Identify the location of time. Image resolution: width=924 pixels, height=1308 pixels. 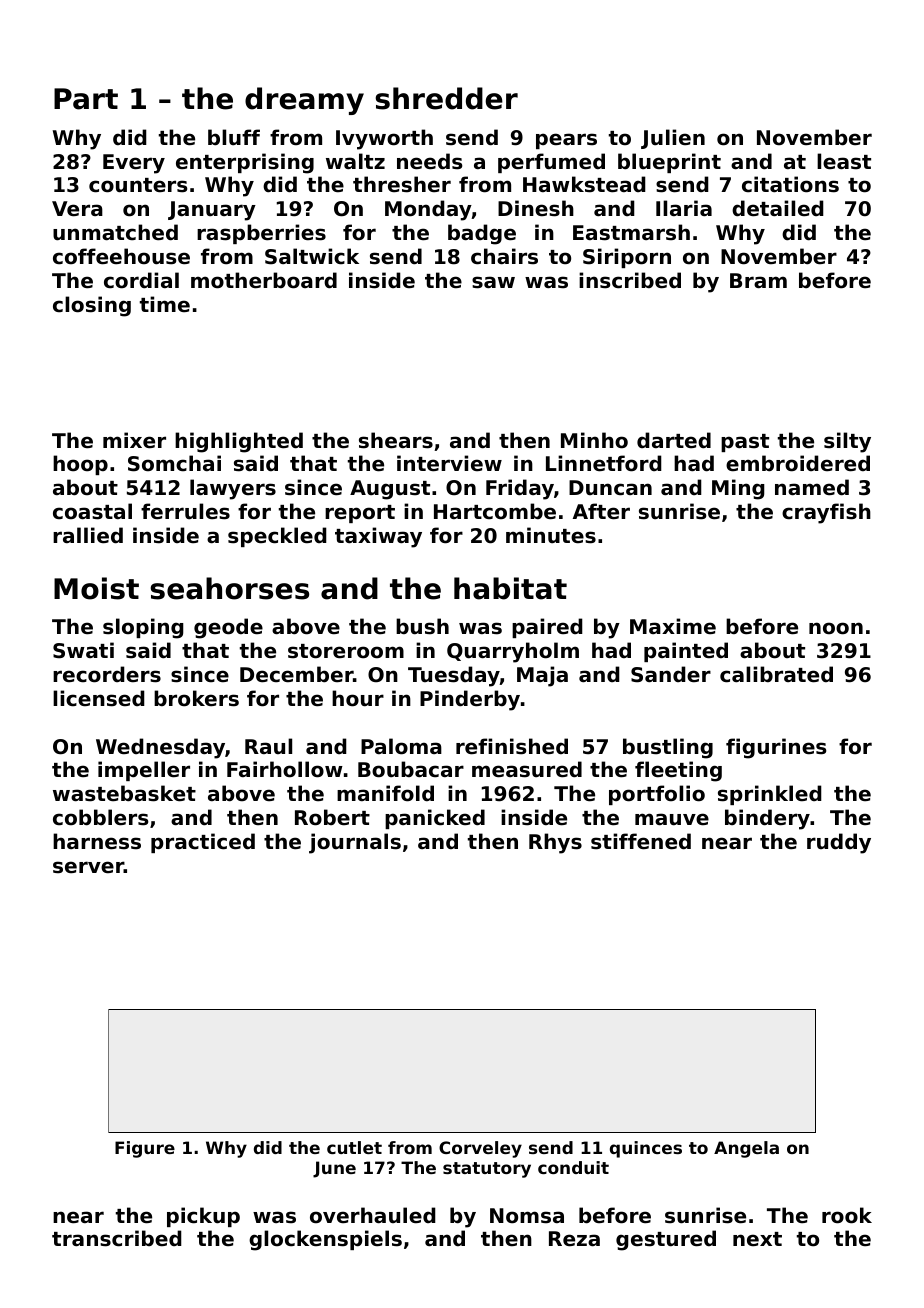
(165, 304).
